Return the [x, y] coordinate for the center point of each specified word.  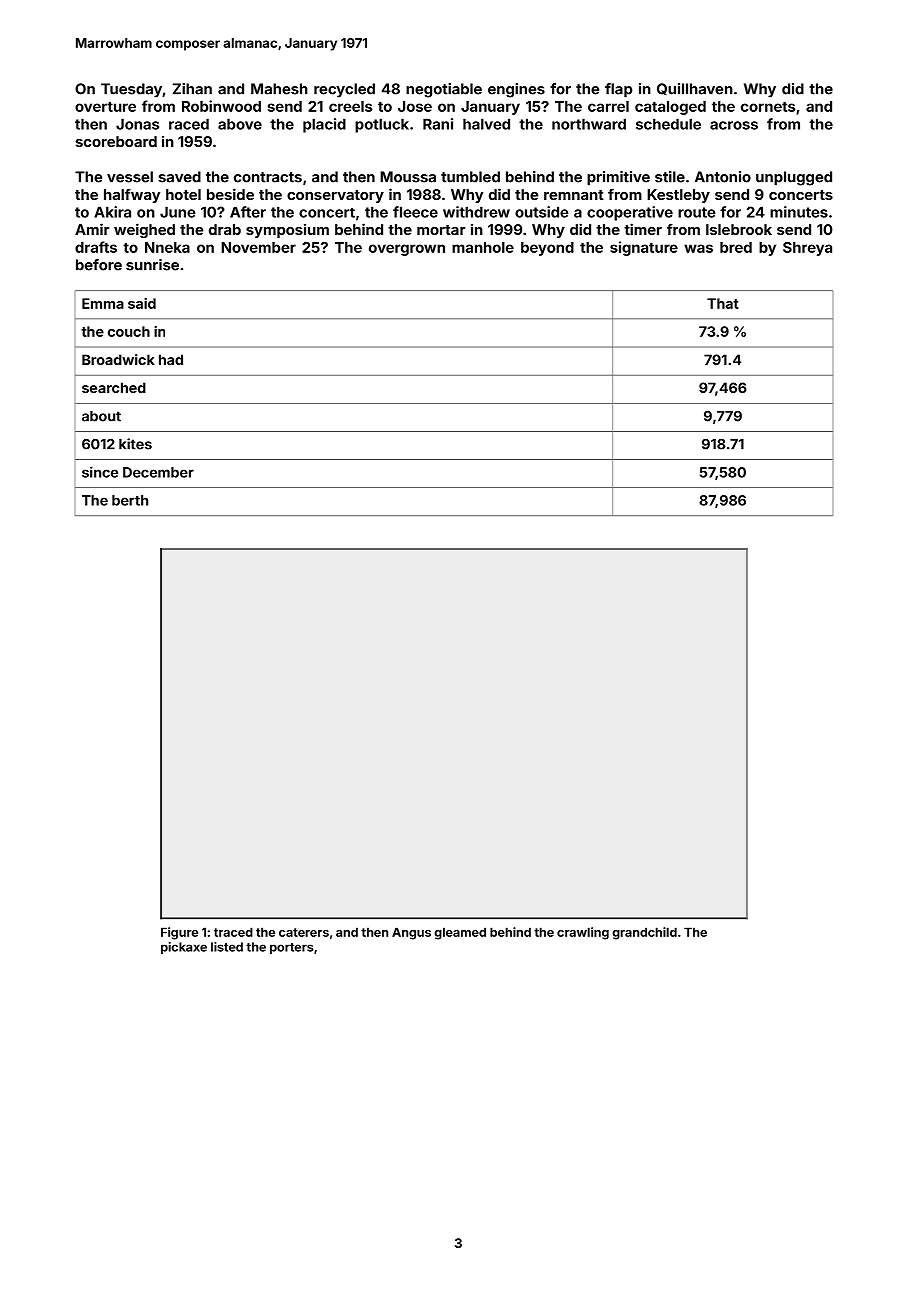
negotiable [444, 90]
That [723, 303]
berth [130, 500]
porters [291, 948]
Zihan [192, 89]
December [158, 472]
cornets [768, 106]
